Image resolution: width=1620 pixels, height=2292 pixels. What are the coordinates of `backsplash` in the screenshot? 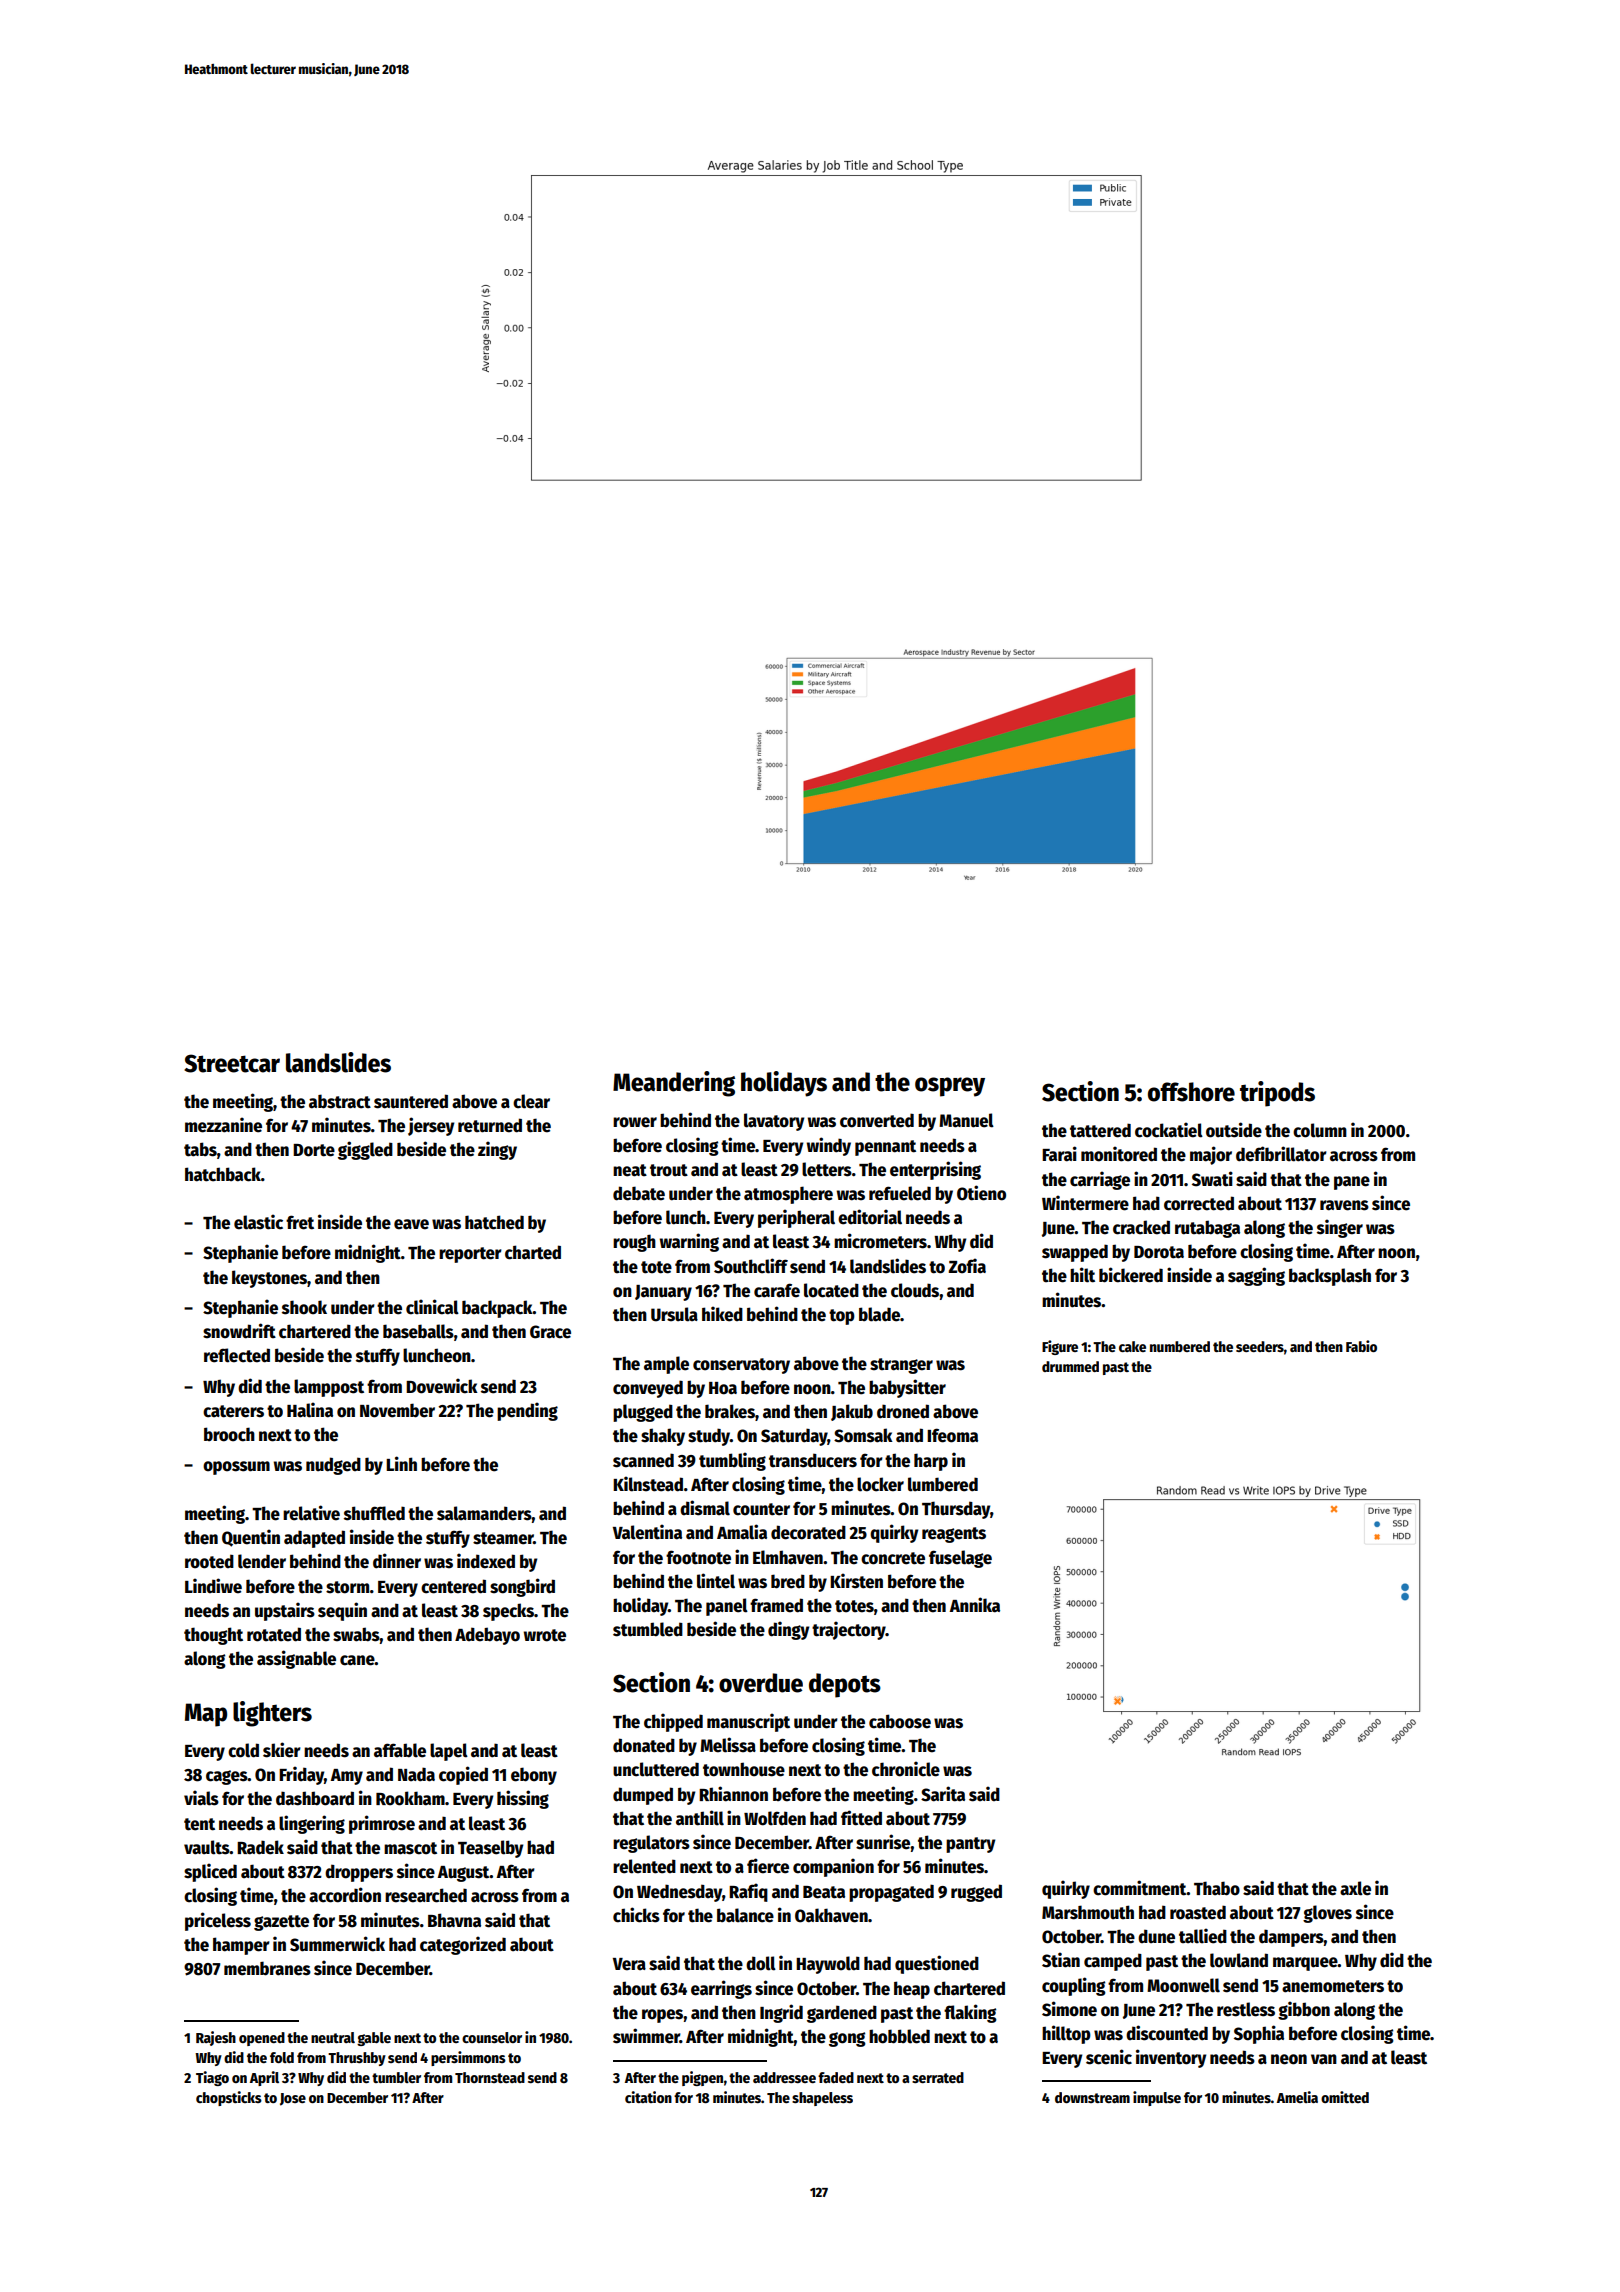 It's located at (1330, 1277).
